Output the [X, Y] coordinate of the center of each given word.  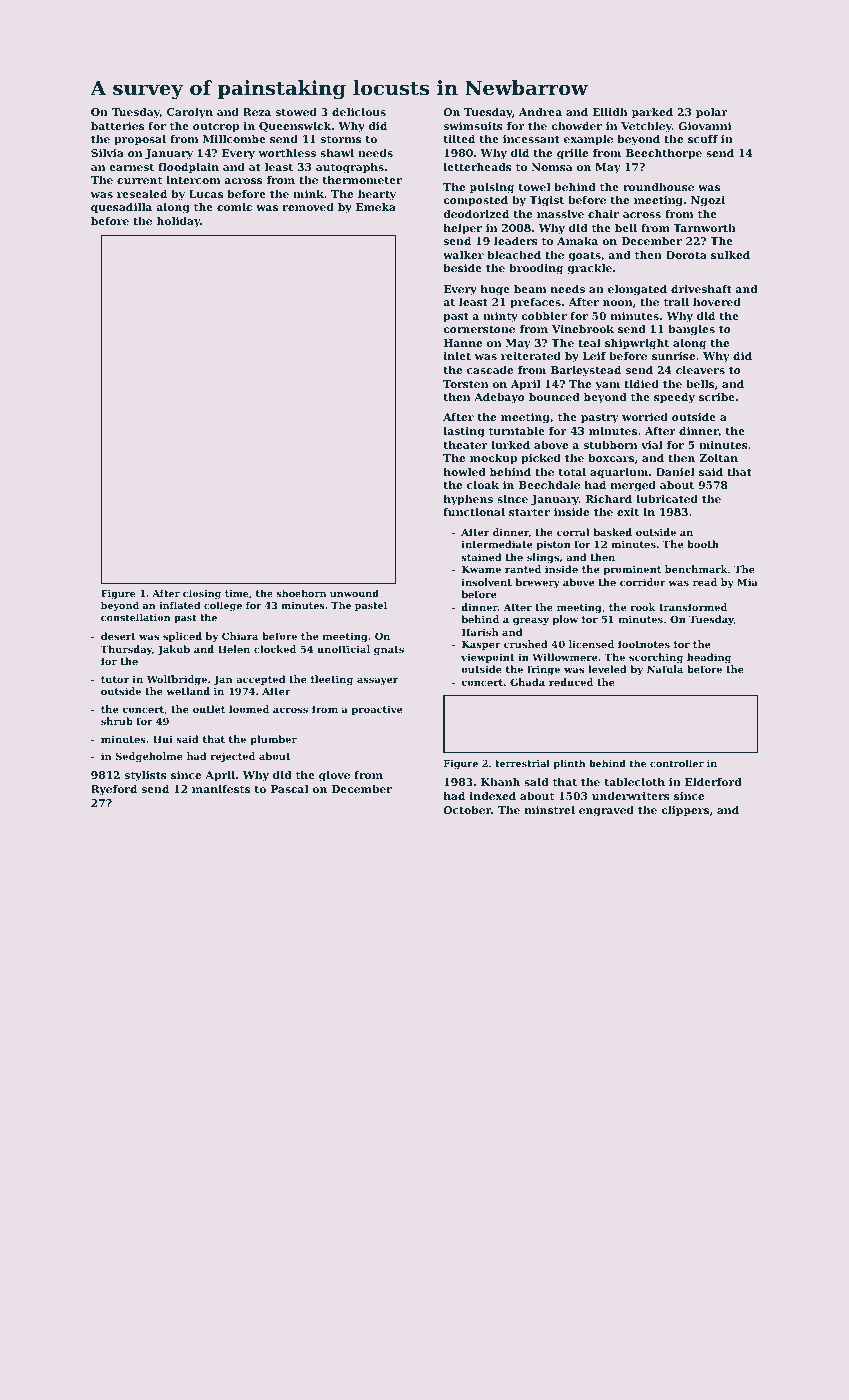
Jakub [173, 650]
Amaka [577, 241]
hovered [717, 302]
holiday [178, 222]
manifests [221, 789]
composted [475, 201]
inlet [457, 356]
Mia [747, 582]
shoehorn [301, 593]
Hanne [463, 343]
